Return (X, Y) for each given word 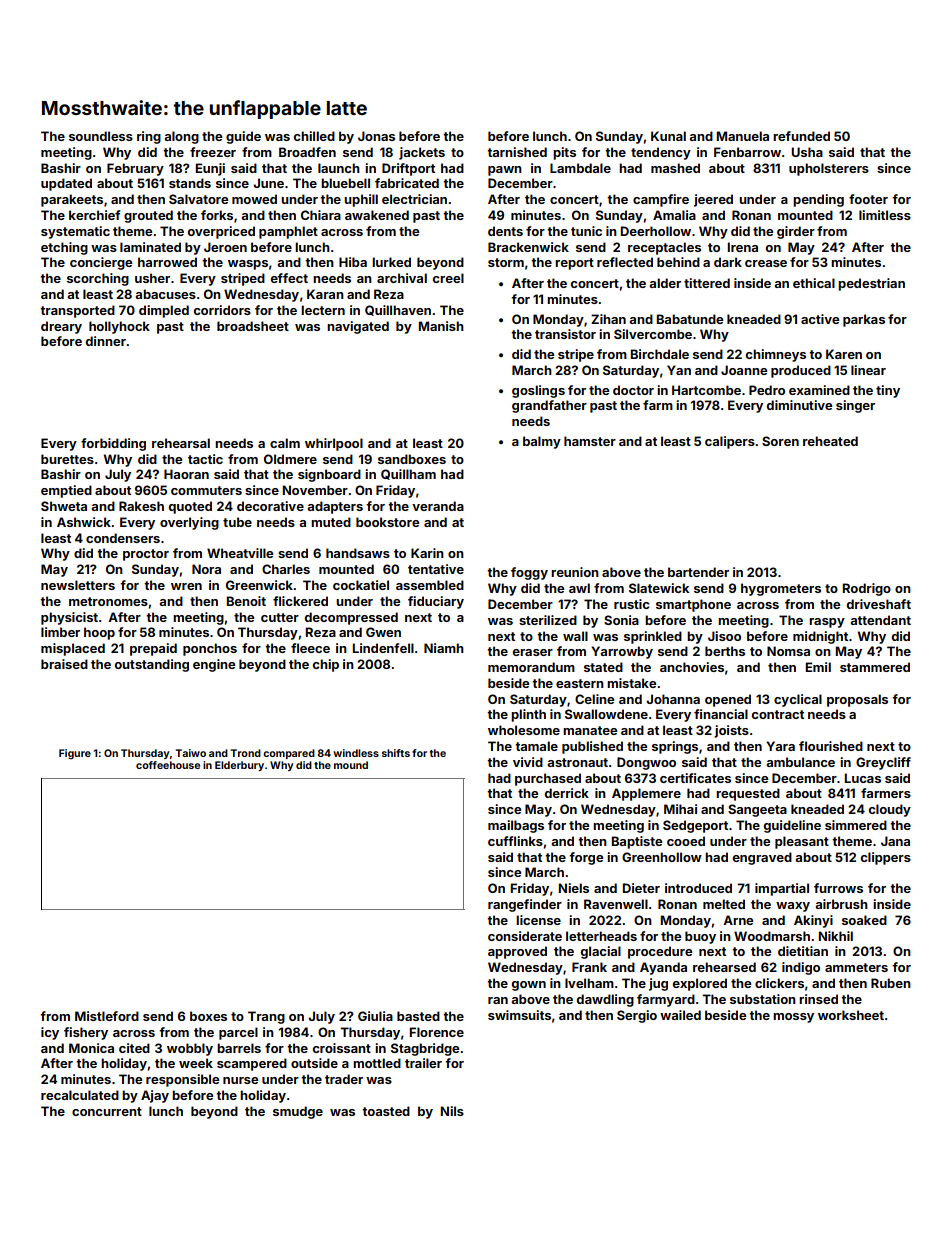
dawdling (605, 1000)
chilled (314, 136)
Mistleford (107, 1016)
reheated (830, 441)
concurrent (107, 1111)
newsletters (78, 585)
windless (356, 753)
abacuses (165, 294)
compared (289, 754)
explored (700, 984)
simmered (856, 825)
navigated (358, 327)
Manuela (743, 136)
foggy (529, 573)
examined (819, 390)
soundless (101, 136)
